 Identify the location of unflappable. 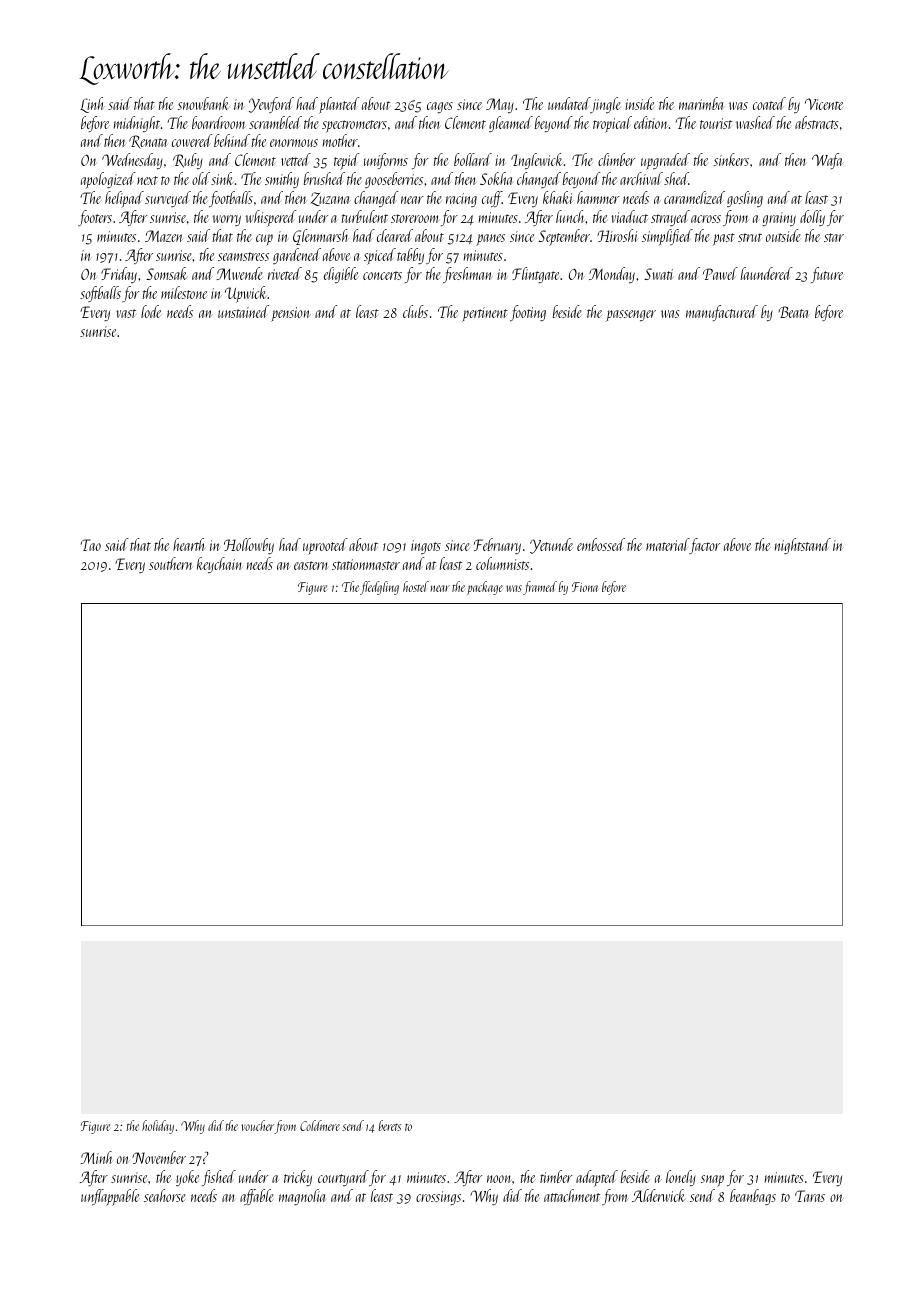
(110, 1197).
